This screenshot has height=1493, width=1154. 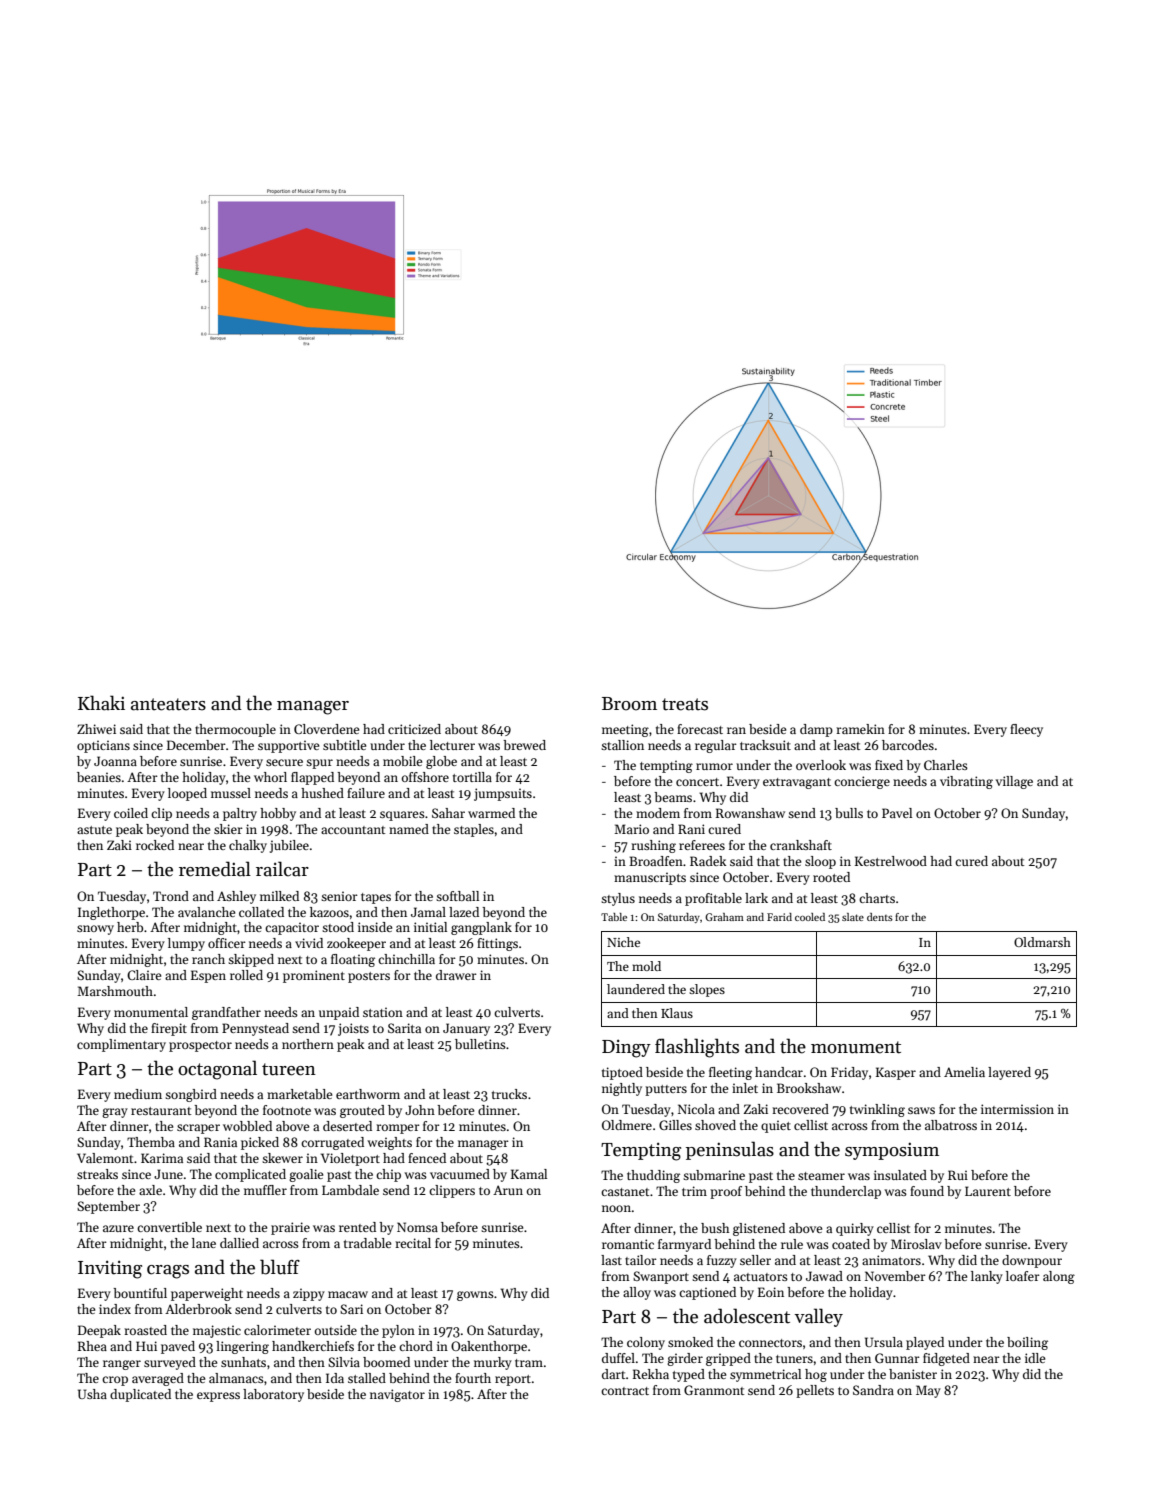 I want to click on anteaters, so click(x=168, y=704).
